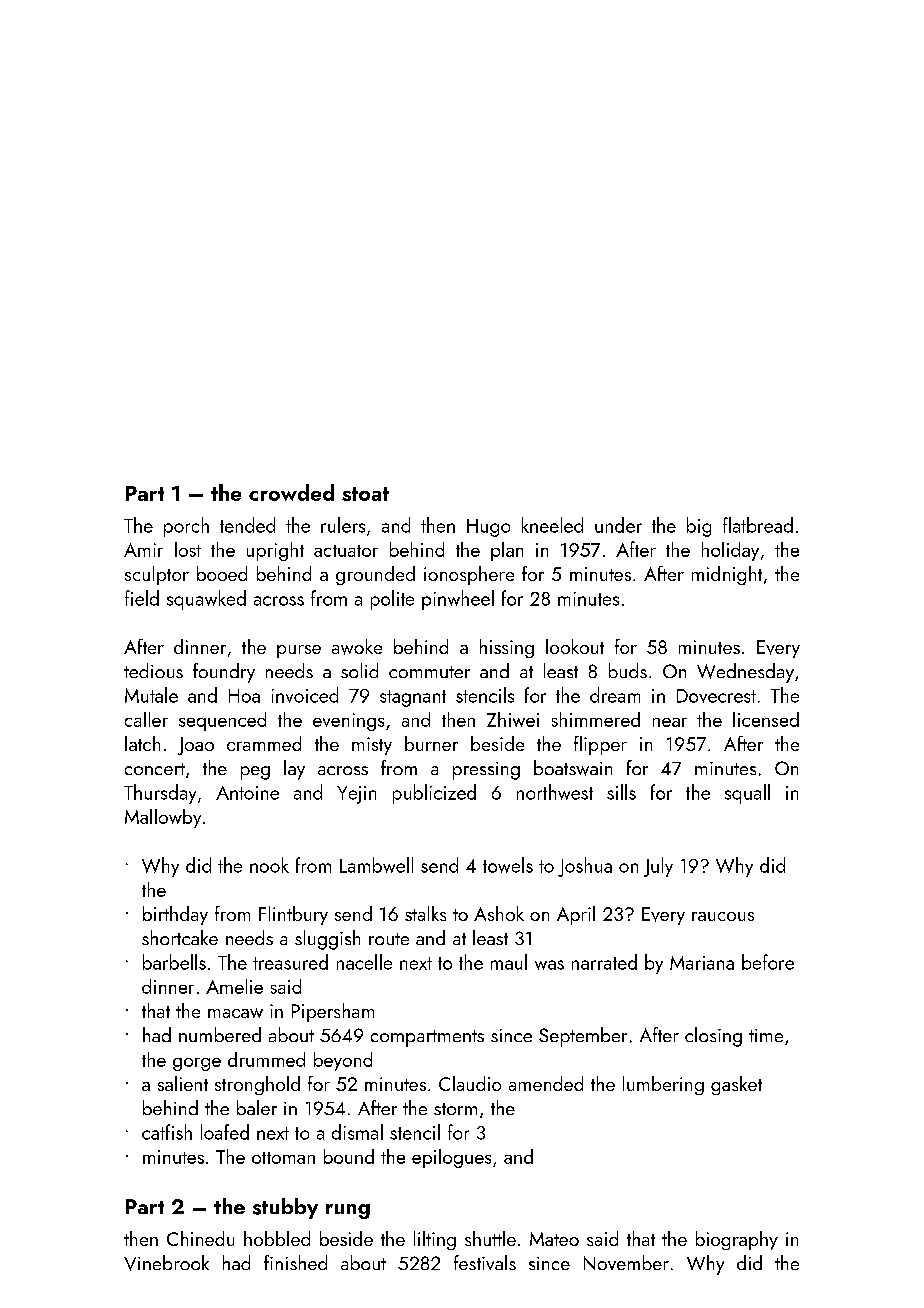 The height and width of the screenshot is (1308, 924). I want to click on licensed, so click(766, 719).
